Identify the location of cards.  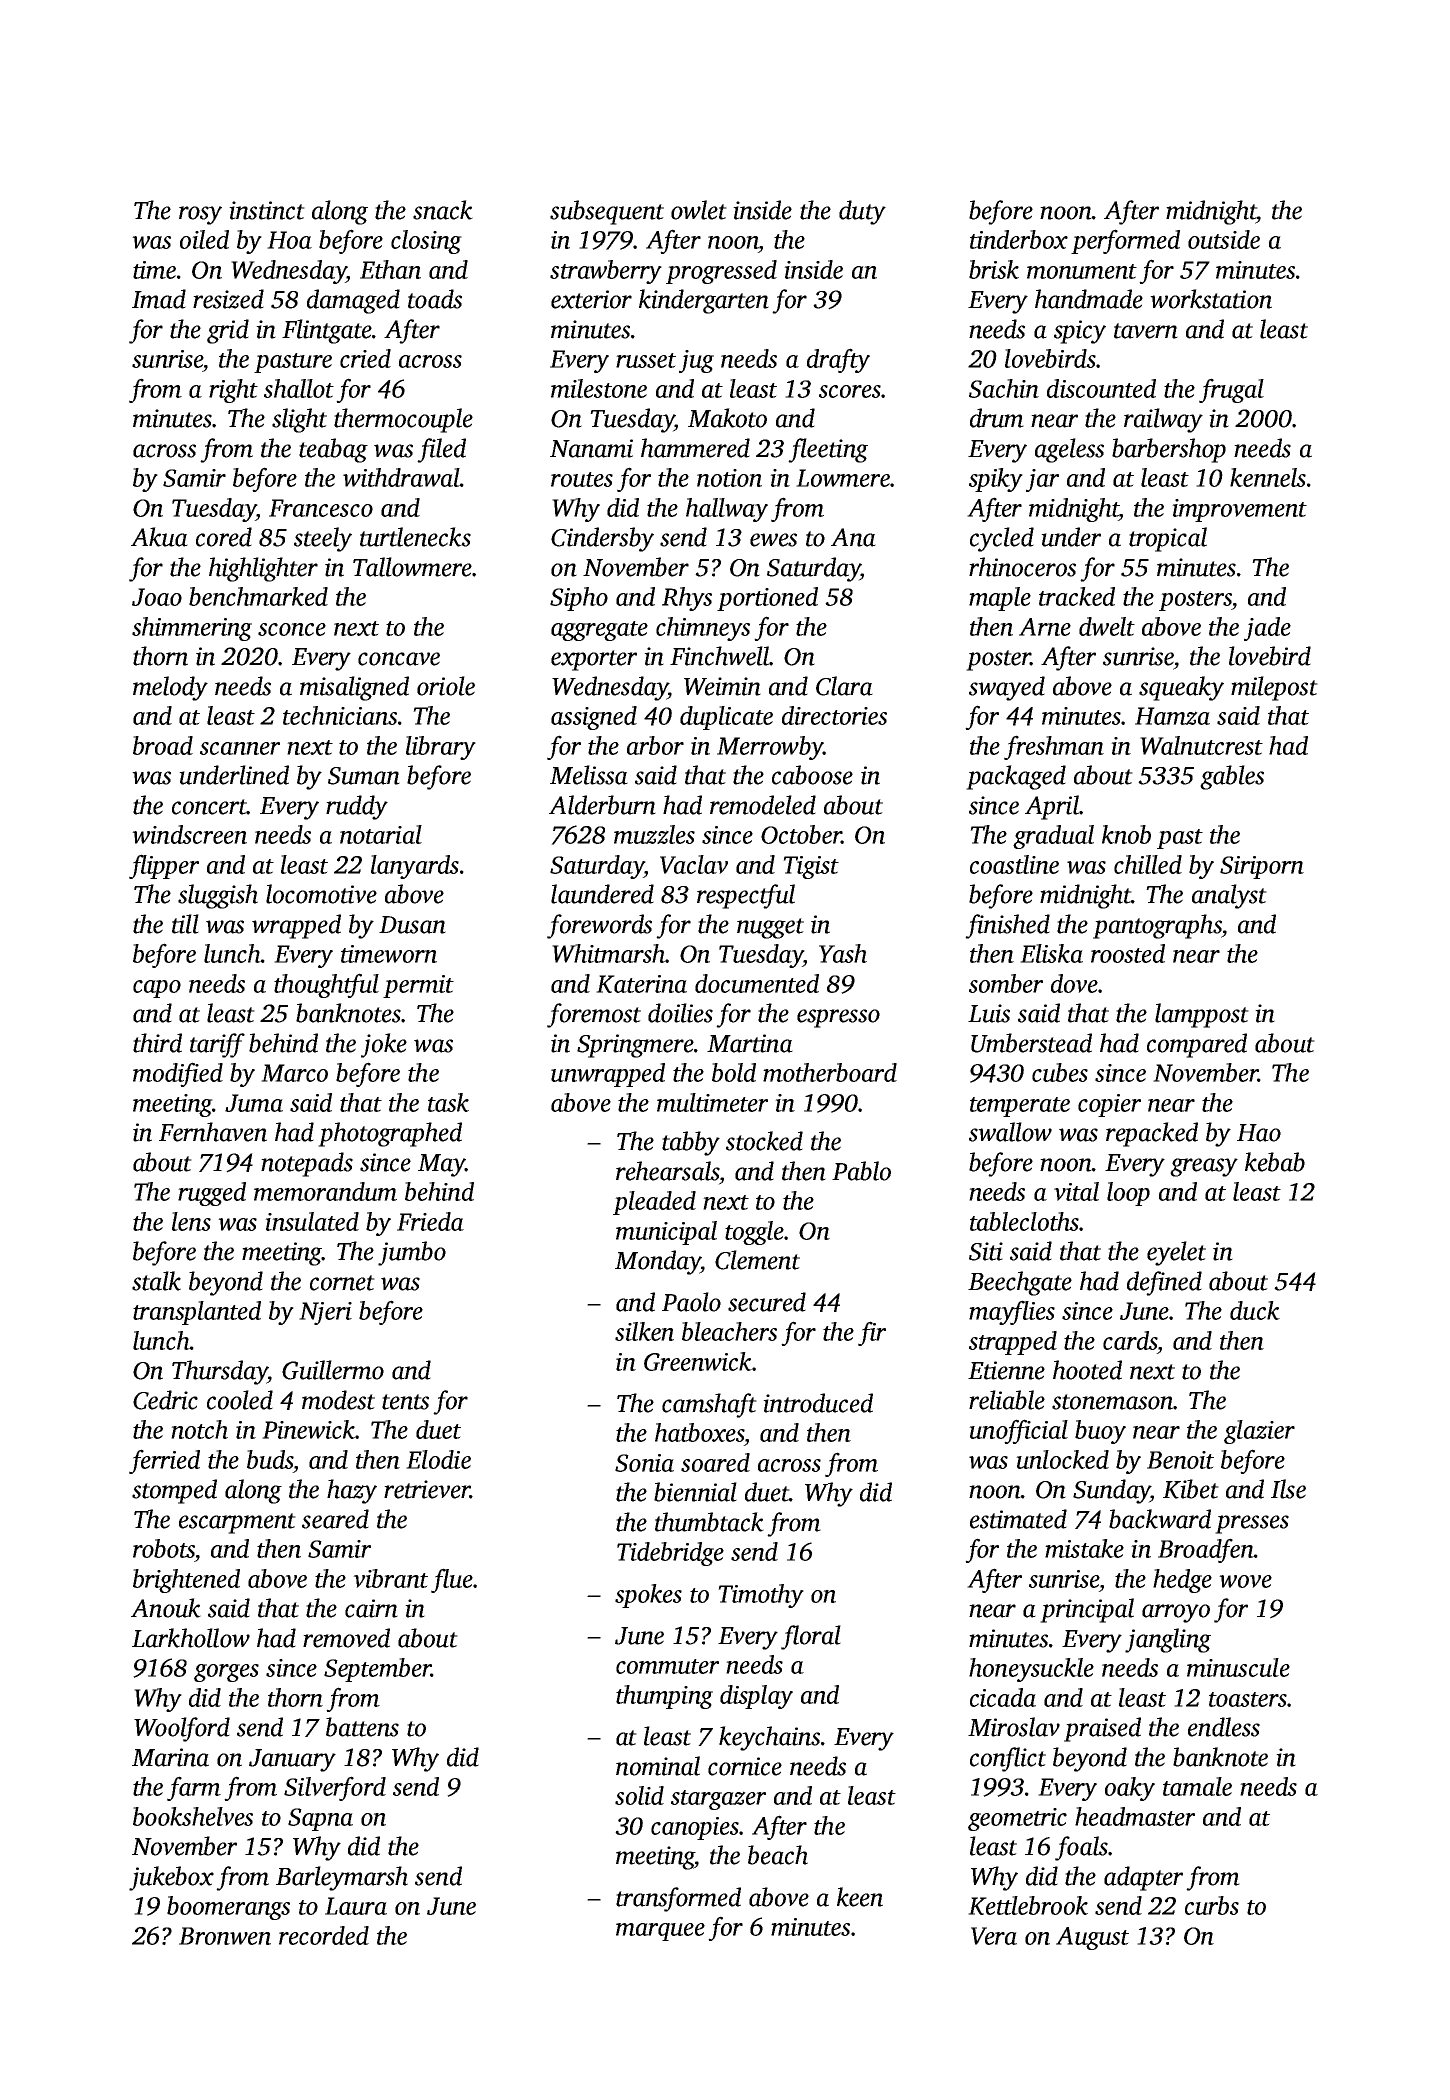
(1130, 1340).
